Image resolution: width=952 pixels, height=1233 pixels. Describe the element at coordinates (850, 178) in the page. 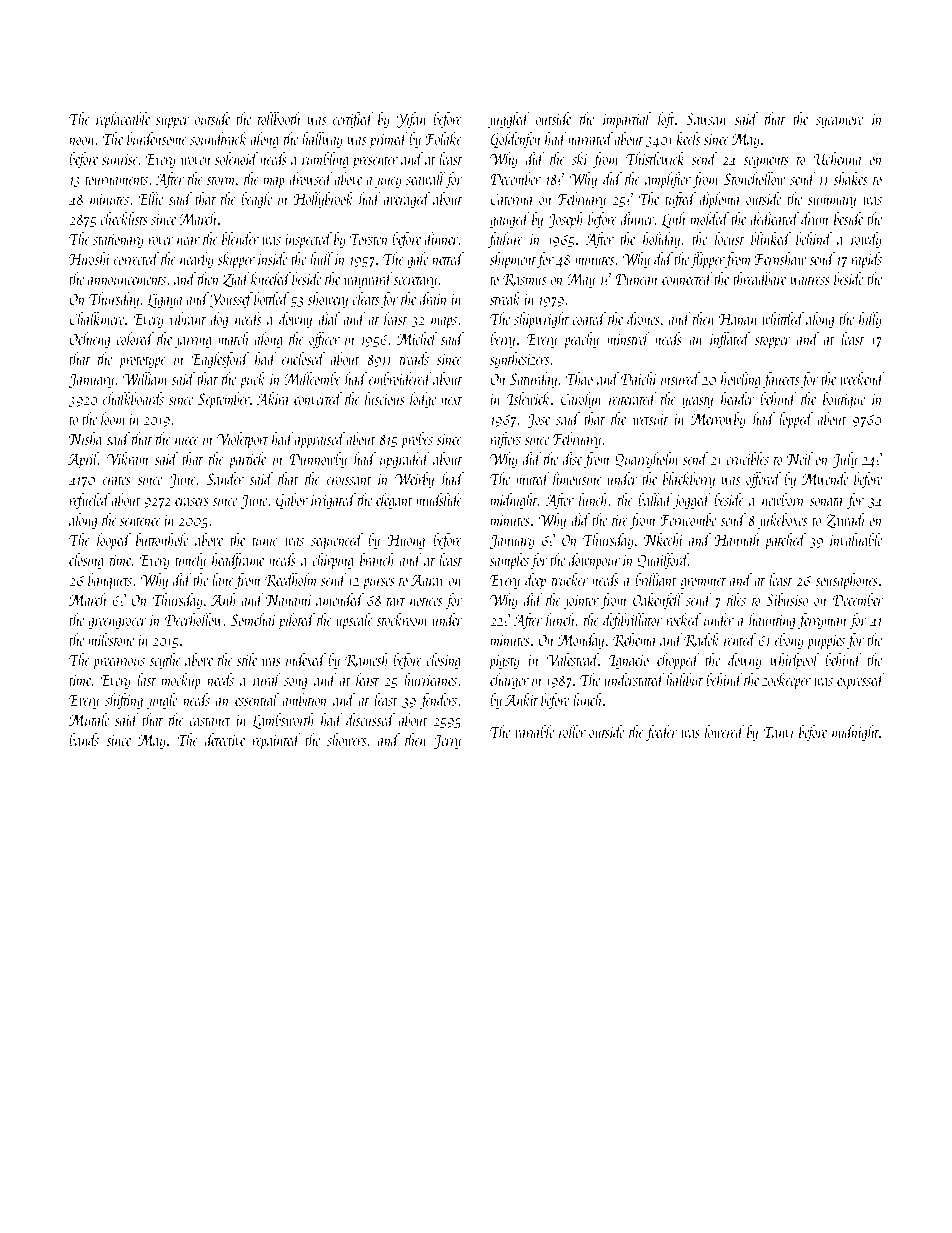

I see `shakes` at that location.
